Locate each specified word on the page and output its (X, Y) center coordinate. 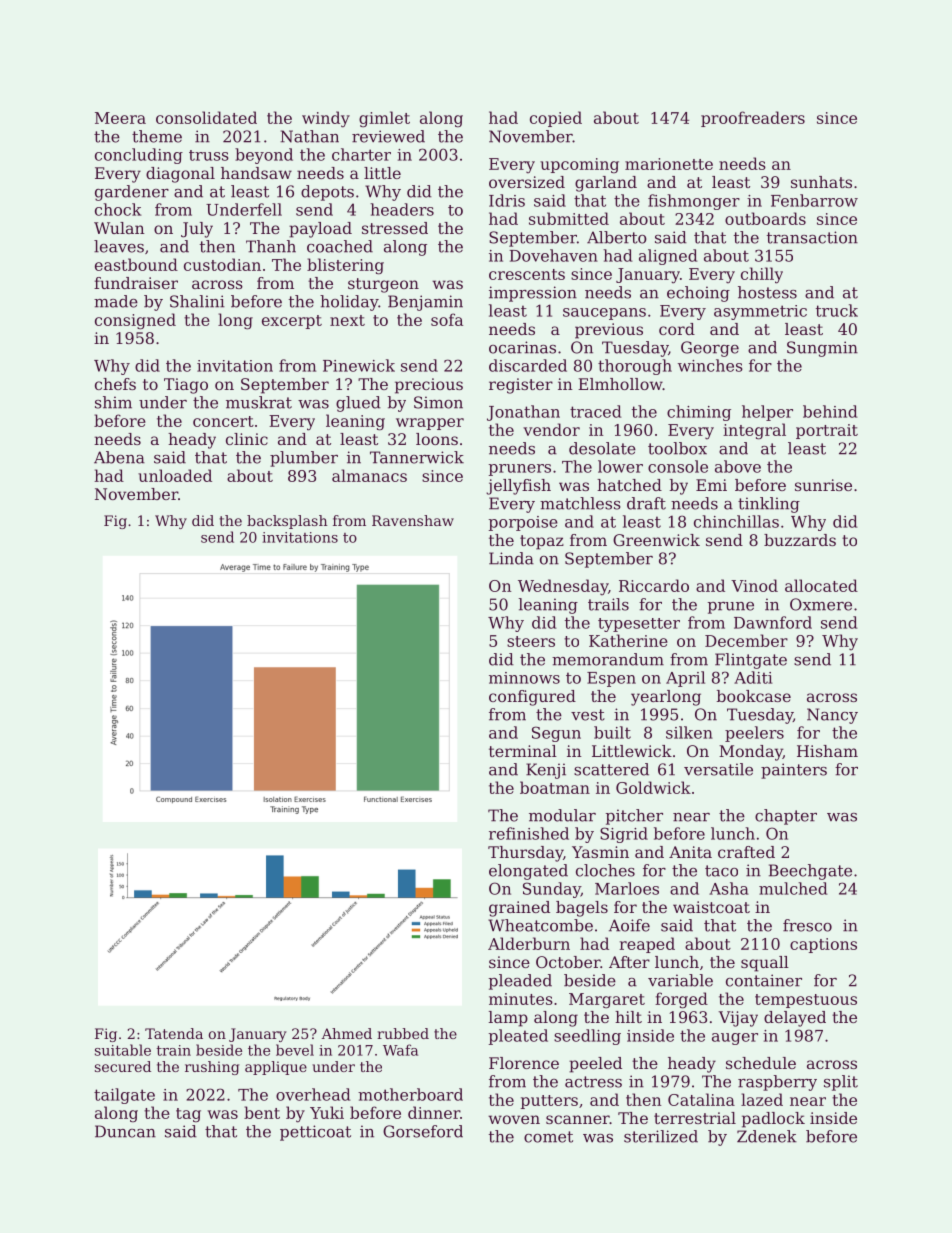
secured (123, 1066)
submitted (569, 218)
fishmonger (694, 202)
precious (429, 386)
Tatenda (174, 1033)
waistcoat (711, 907)
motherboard (410, 1094)
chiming (699, 413)
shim (113, 402)
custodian (222, 264)
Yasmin (600, 852)
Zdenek (767, 1136)
